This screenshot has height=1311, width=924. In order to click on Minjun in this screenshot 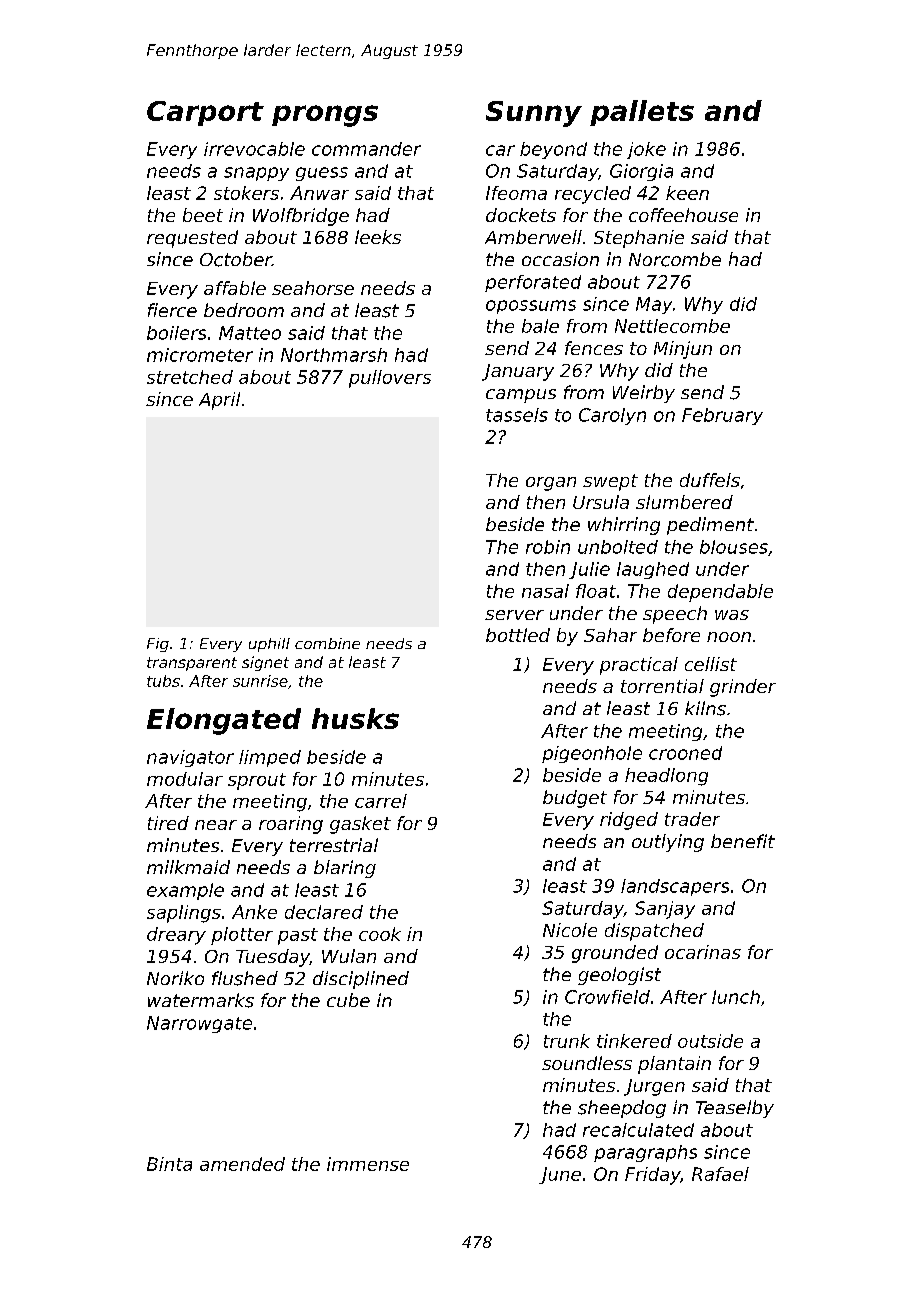, I will do `click(683, 350)`.
